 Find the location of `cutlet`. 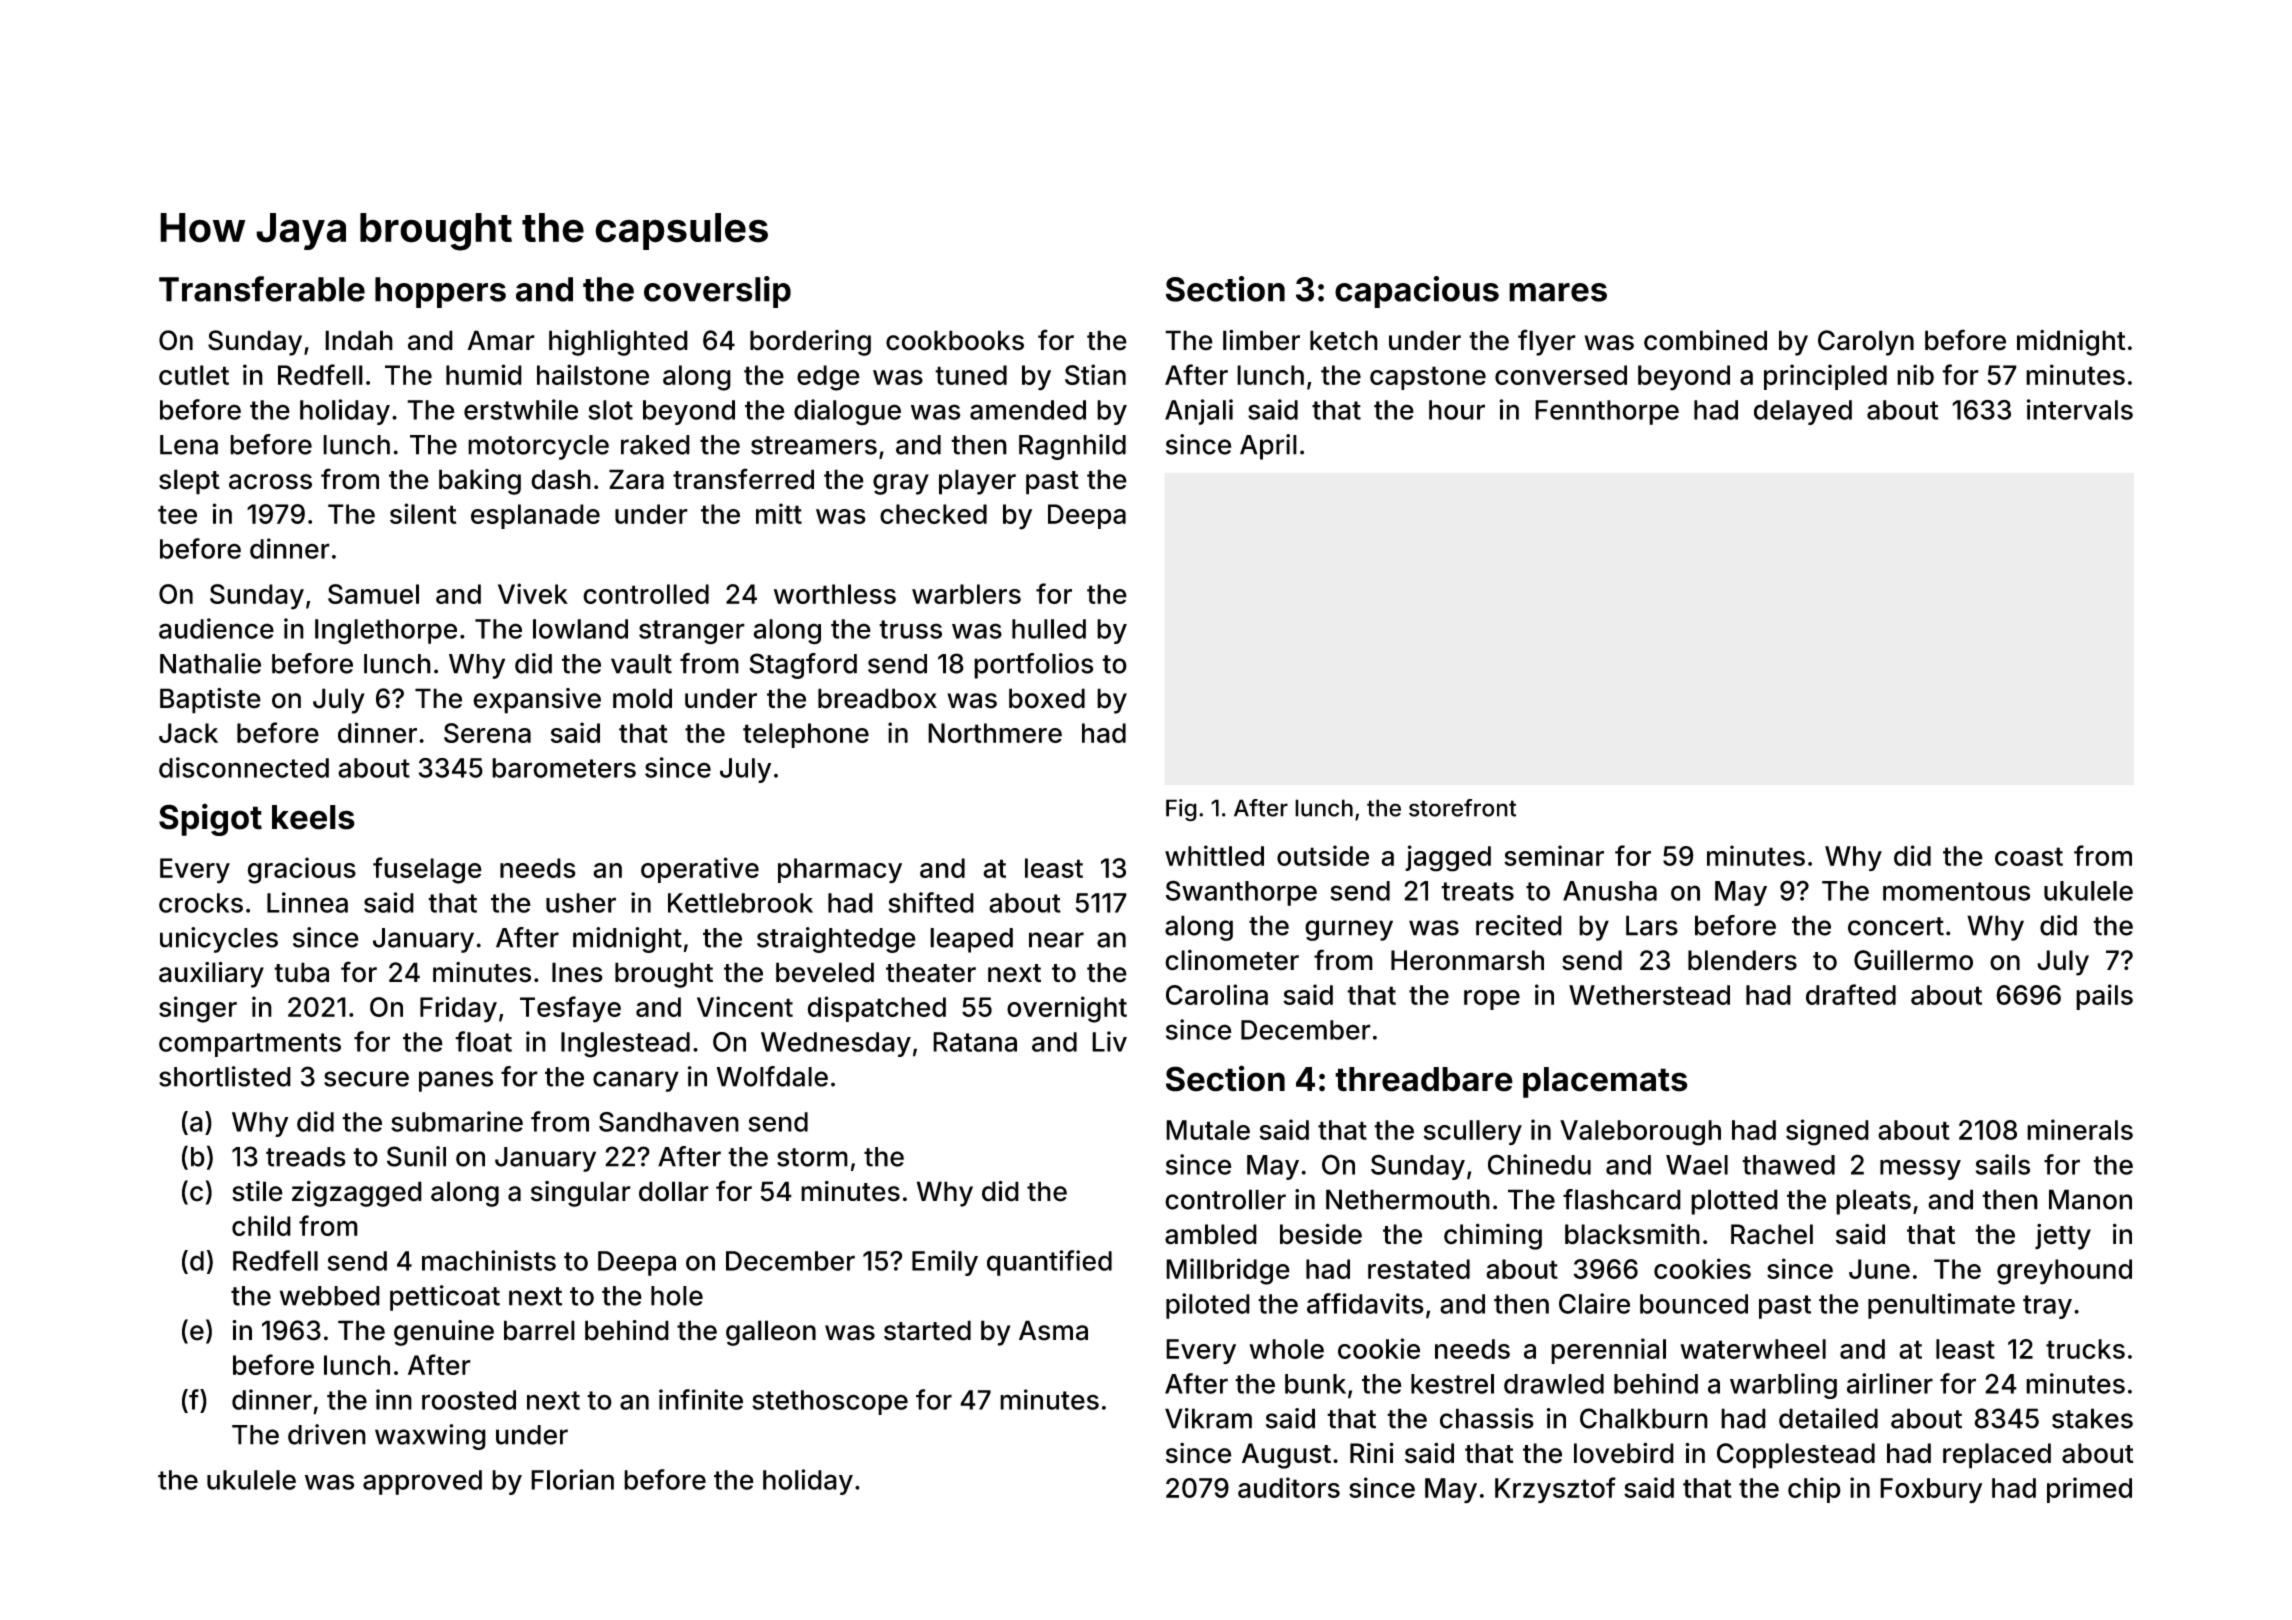

cutlet is located at coordinates (194, 375).
